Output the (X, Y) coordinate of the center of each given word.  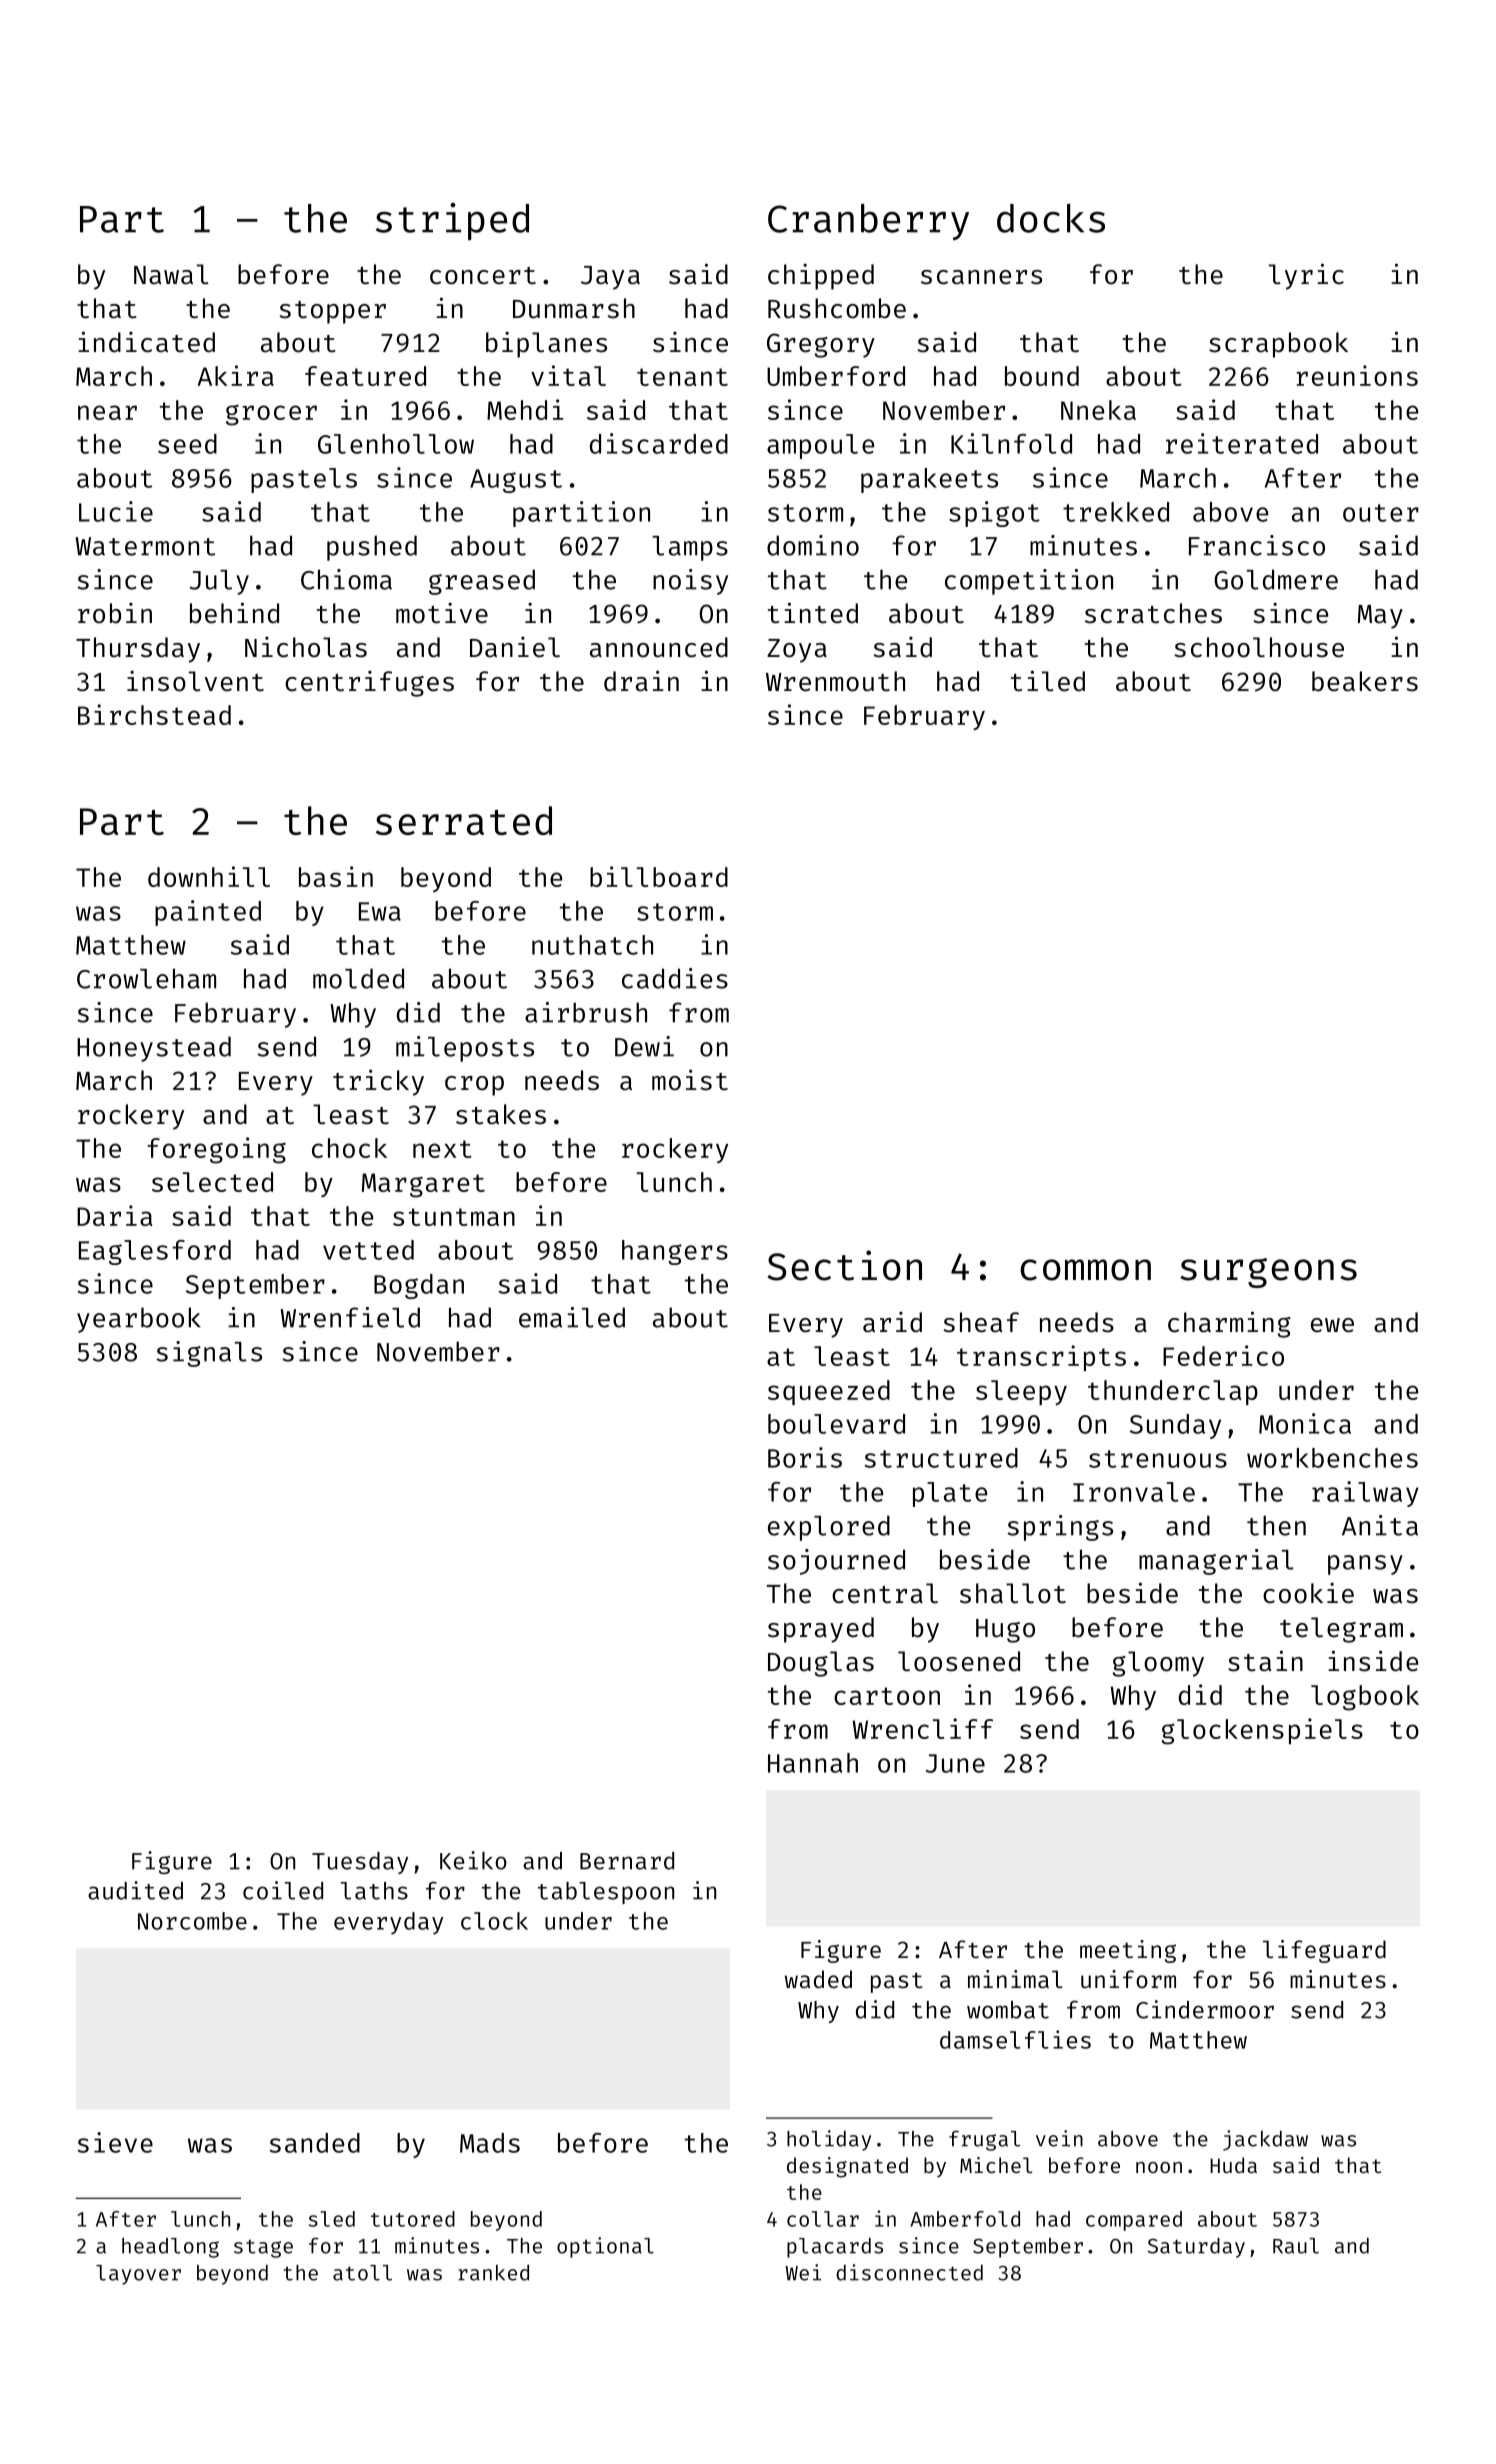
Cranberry (868, 222)
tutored (413, 2219)
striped (452, 222)
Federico (1223, 1355)
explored (829, 1528)
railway (1365, 1494)
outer (1381, 513)
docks (1051, 218)
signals (209, 1354)
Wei (803, 2272)
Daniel (515, 647)
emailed (572, 1317)
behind (234, 613)
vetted (368, 1250)
